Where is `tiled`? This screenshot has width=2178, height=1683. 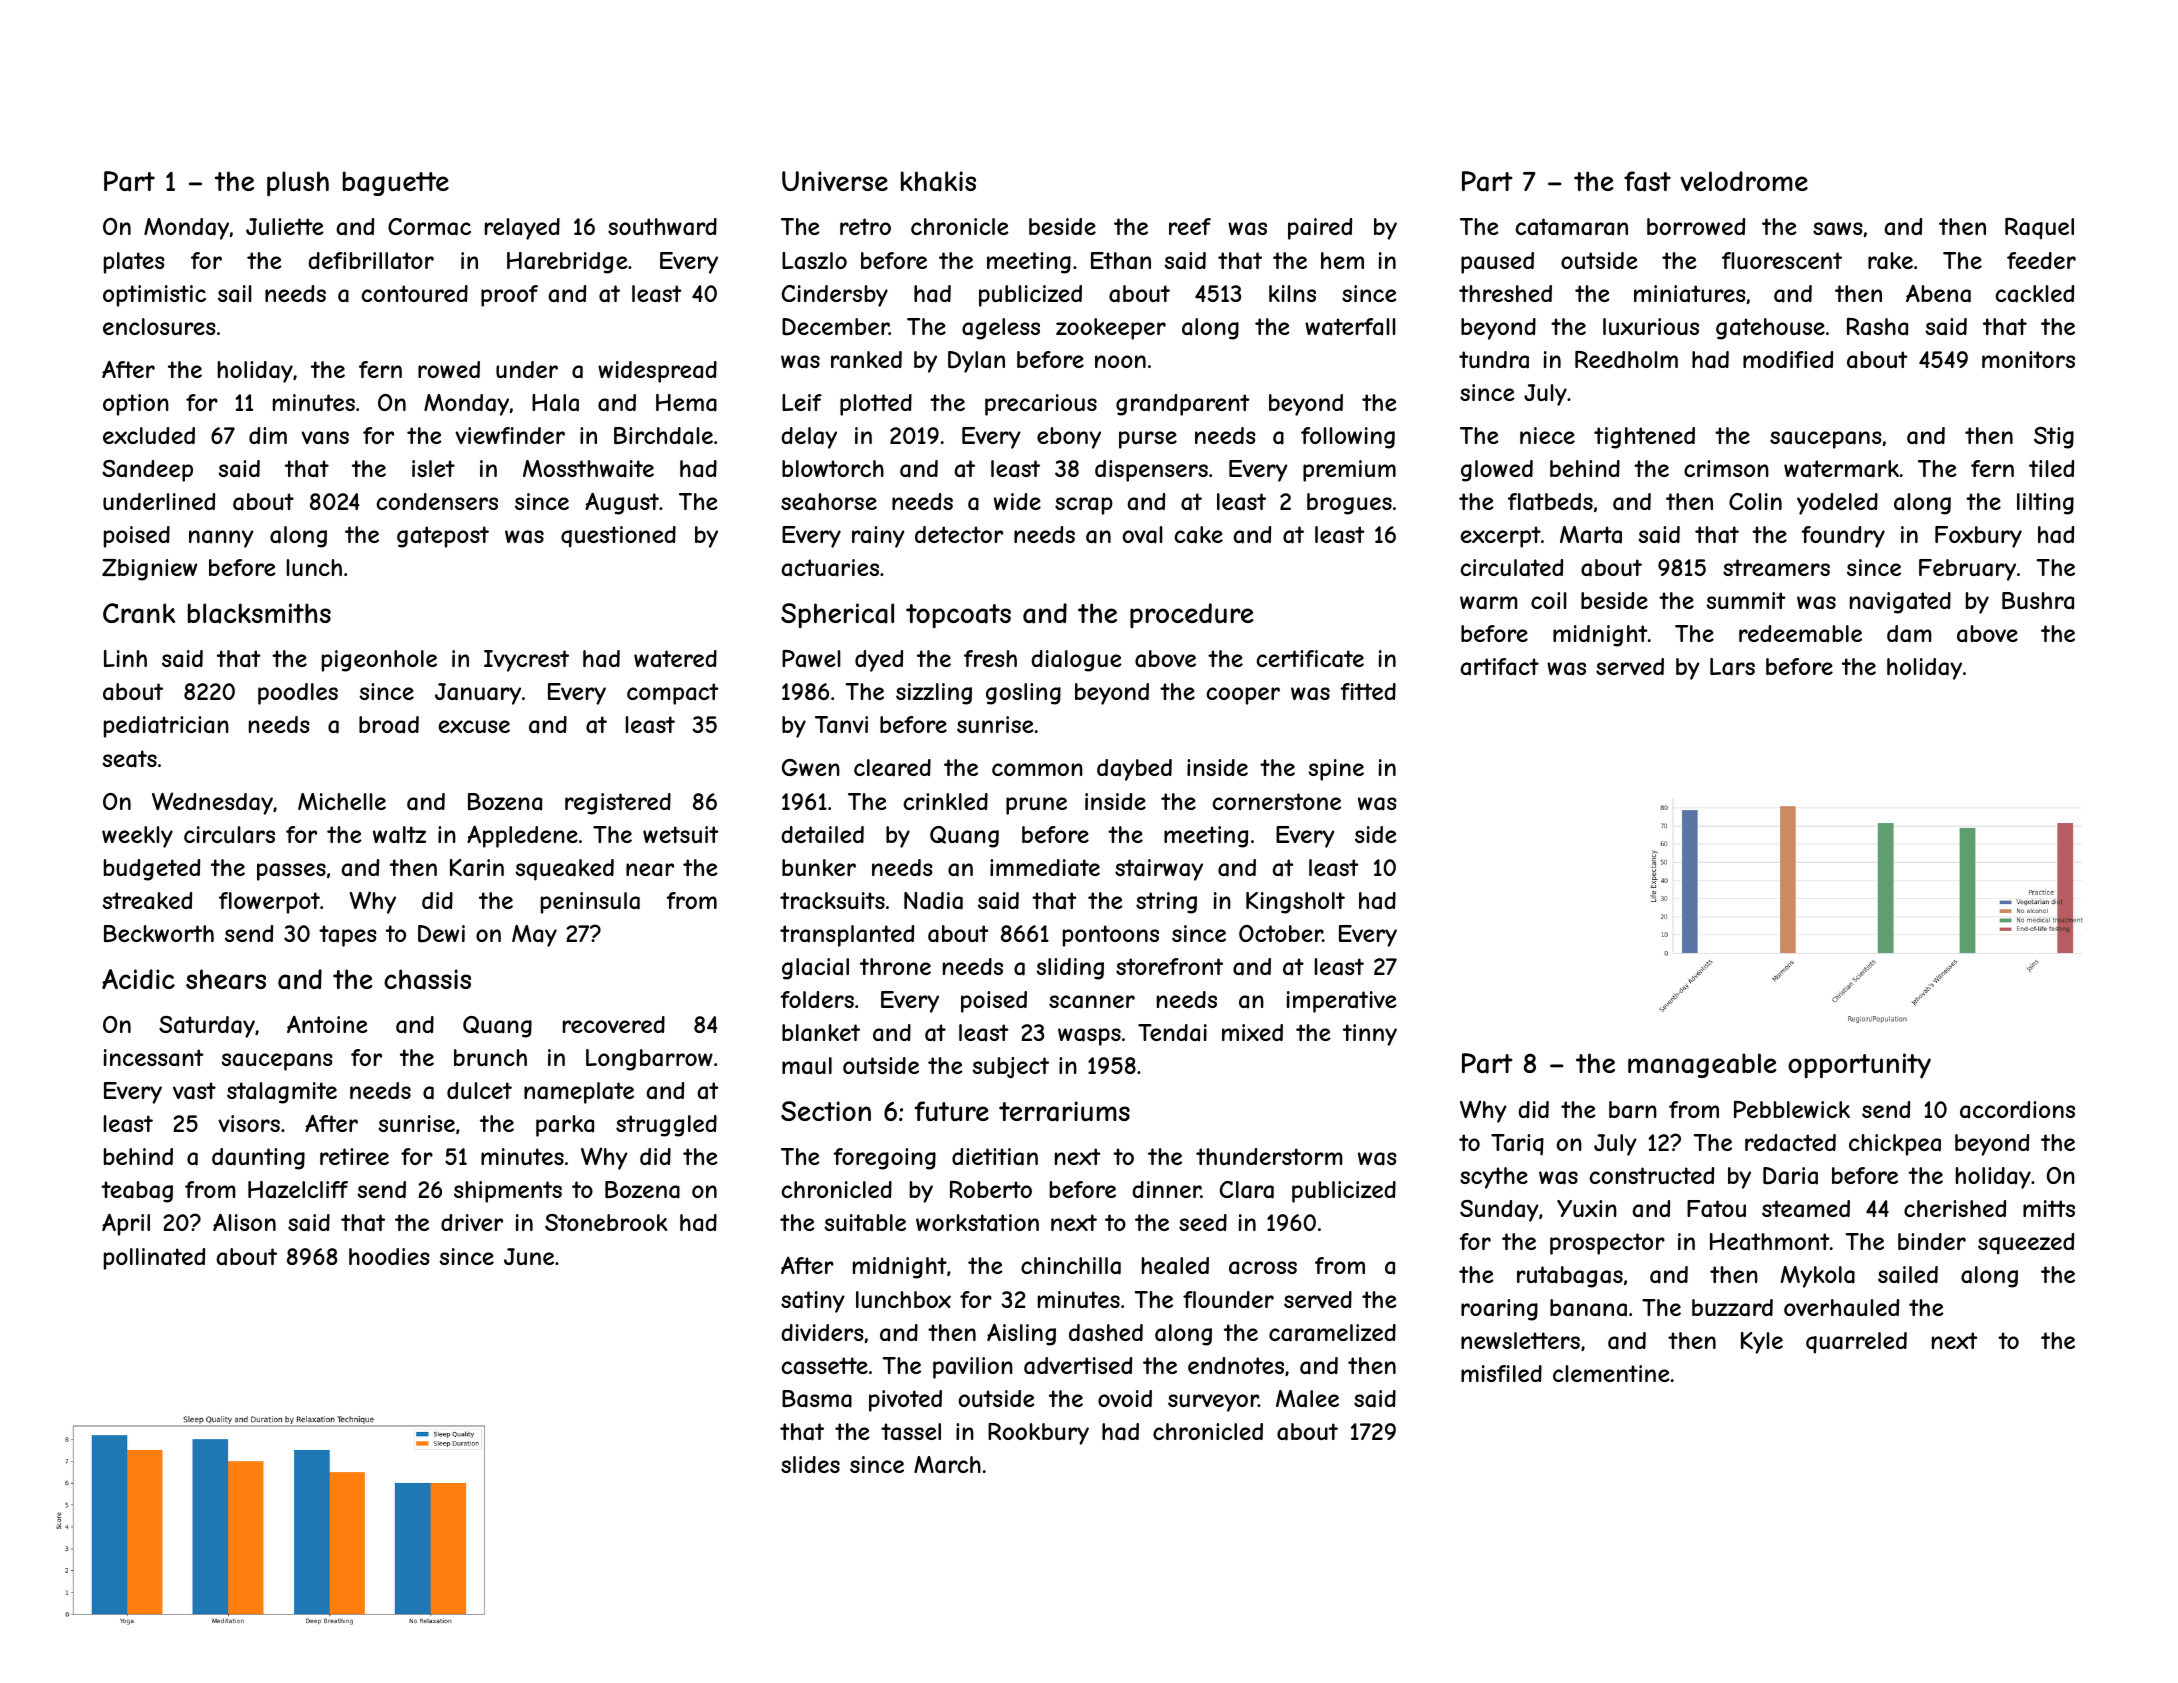
tiled is located at coordinates (2051, 468).
